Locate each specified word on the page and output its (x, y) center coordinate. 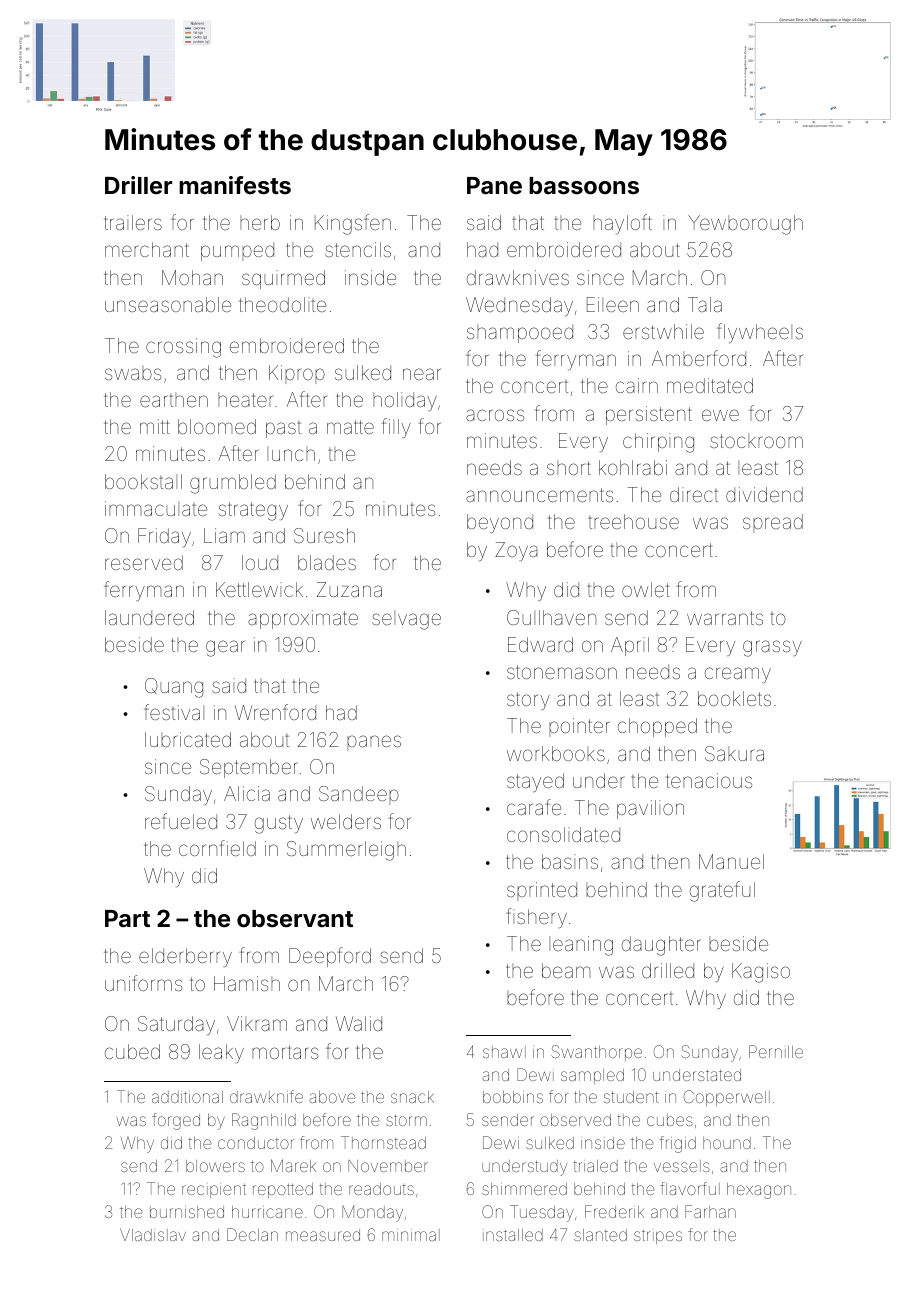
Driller (138, 185)
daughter (661, 946)
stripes (658, 1237)
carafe (534, 807)
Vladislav (153, 1235)
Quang (174, 688)
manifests (235, 185)
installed (513, 1235)
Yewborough (745, 225)
